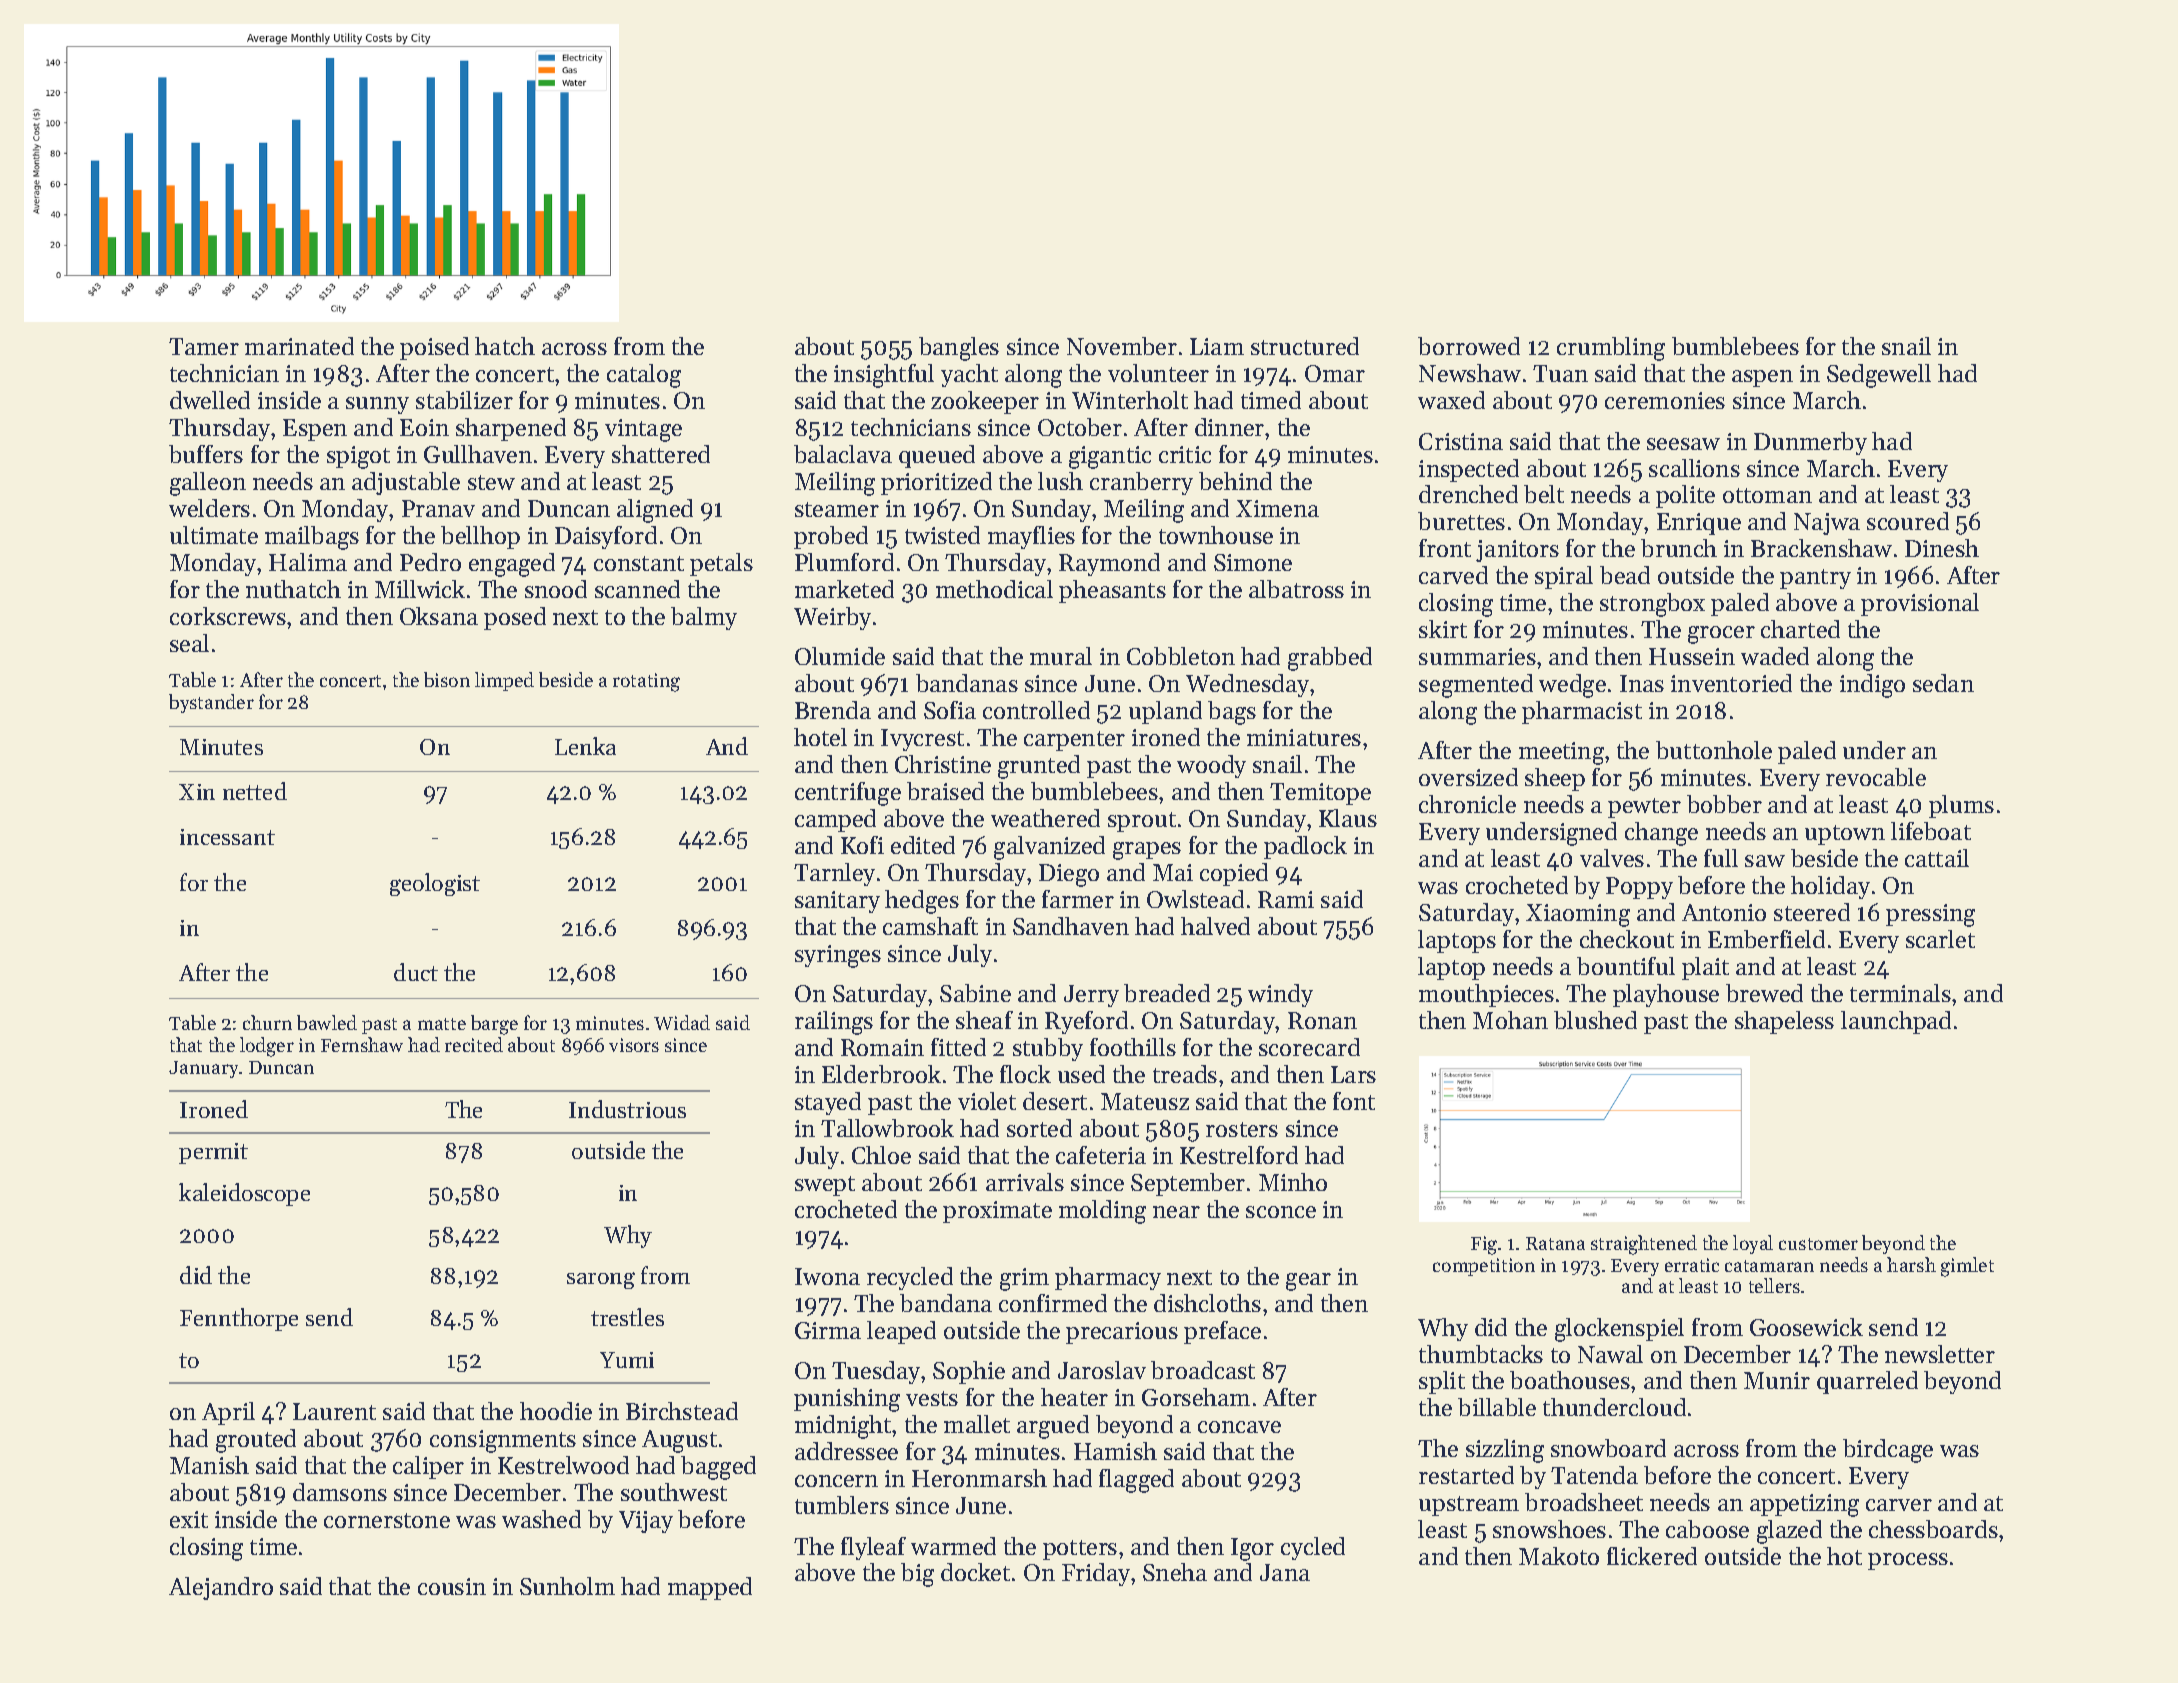 This image has height=1683, width=2178. I want to click on quarreled, so click(1867, 1382).
